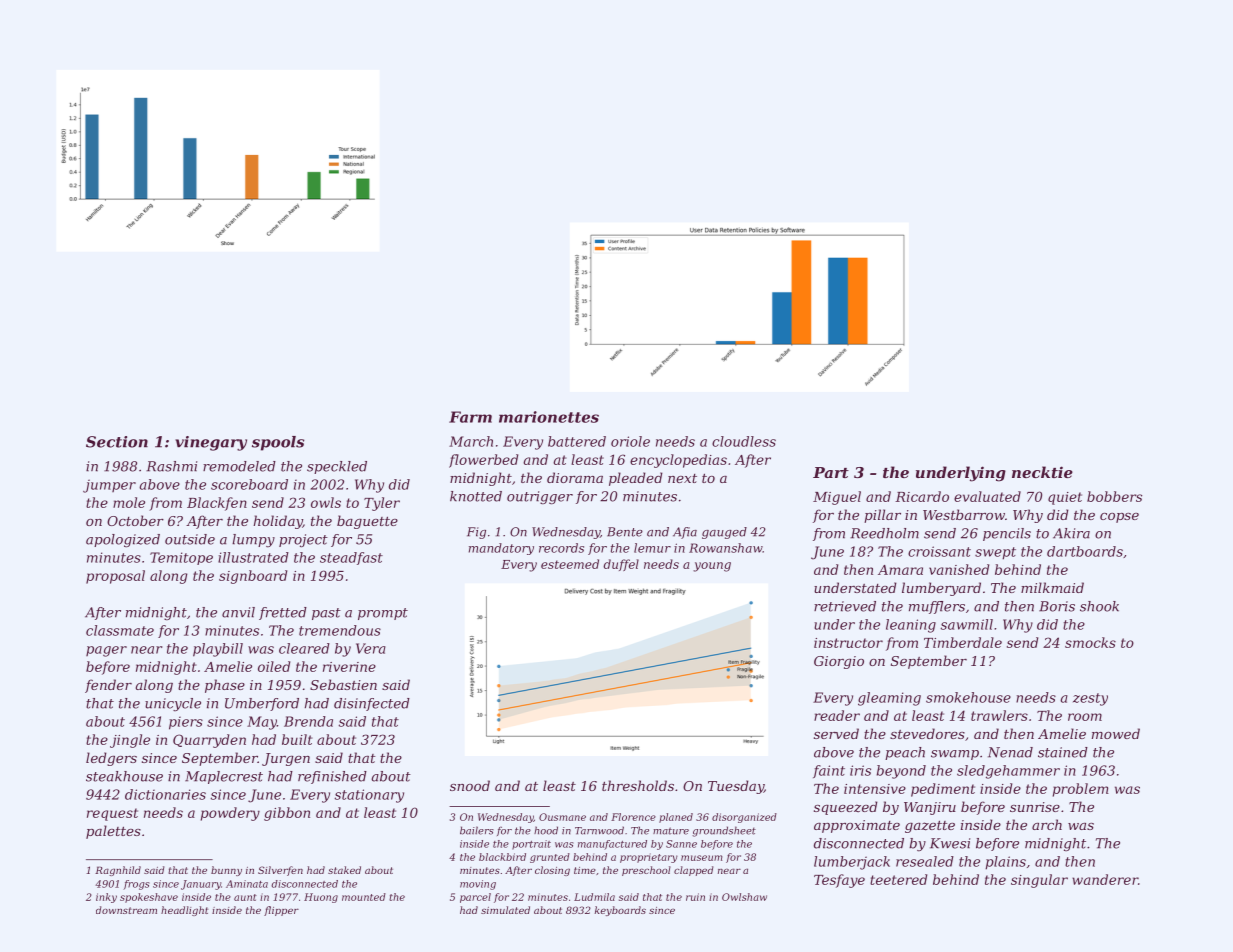 The image size is (1233, 952). Describe the element at coordinates (845, 606) in the screenshot. I see `retrieved` at that location.
